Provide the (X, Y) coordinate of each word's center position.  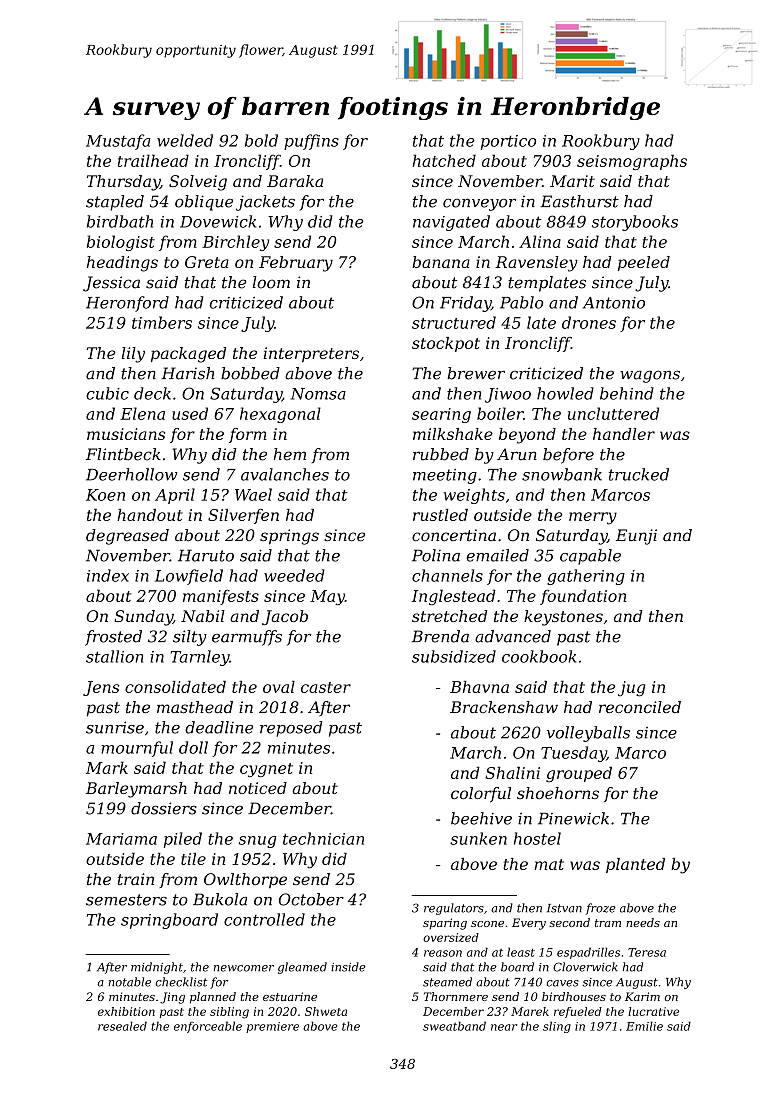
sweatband (454, 1026)
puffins (311, 142)
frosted (113, 638)
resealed (122, 1026)
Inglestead (454, 597)
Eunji (636, 537)
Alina (540, 241)
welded (185, 140)
